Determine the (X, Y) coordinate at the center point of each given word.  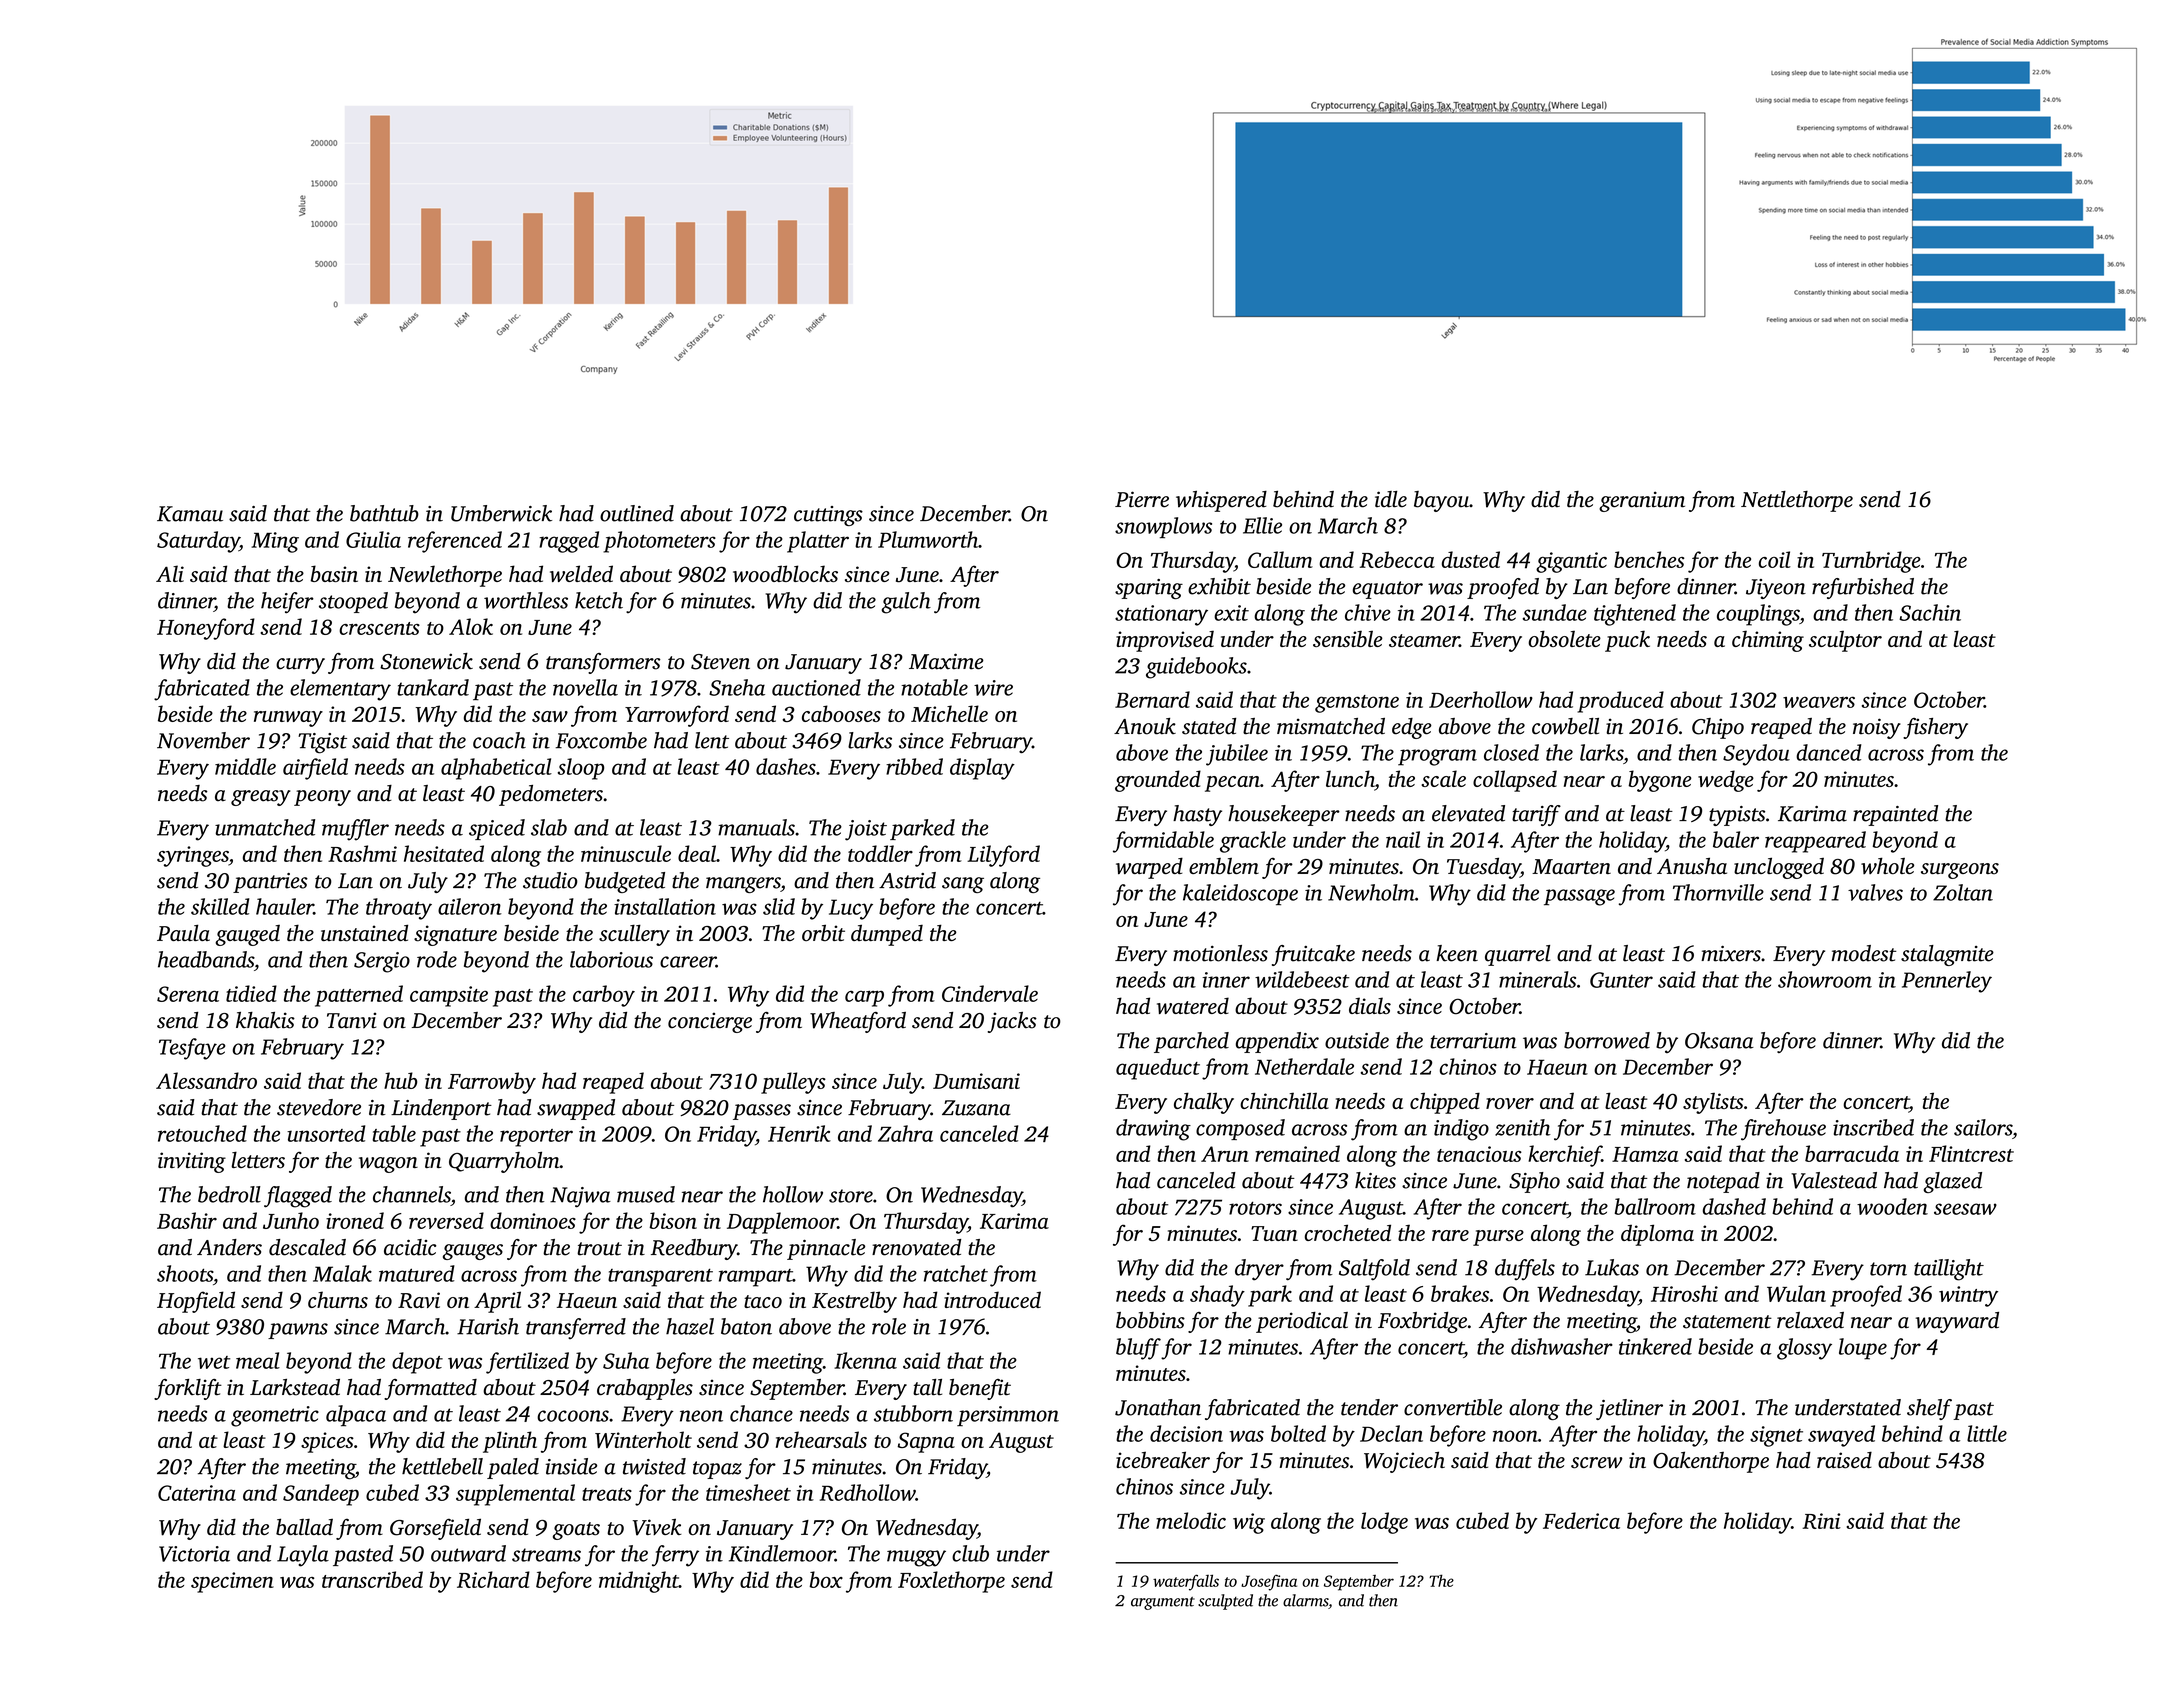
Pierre (1142, 499)
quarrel (1518, 955)
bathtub (384, 513)
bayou (1441, 501)
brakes (1460, 1293)
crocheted (1348, 1232)
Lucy (851, 909)
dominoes (533, 1220)
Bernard (1152, 699)
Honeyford (206, 629)
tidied (251, 993)
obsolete (1564, 638)
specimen (232, 1582)
